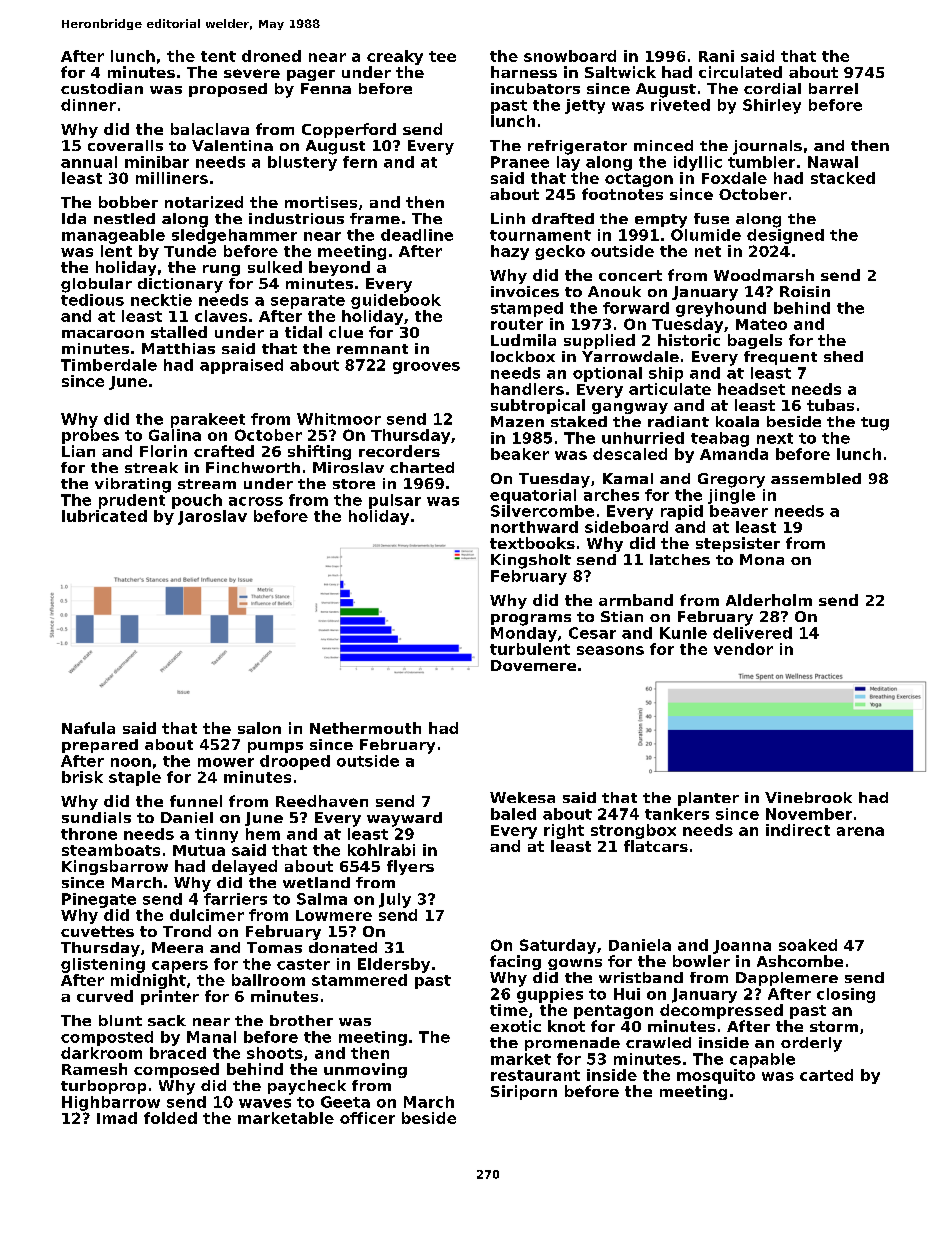 This document has height=1233, width=952. Describe the element at coordinates (78, 451) in the document. I see `Lian` at that location.
